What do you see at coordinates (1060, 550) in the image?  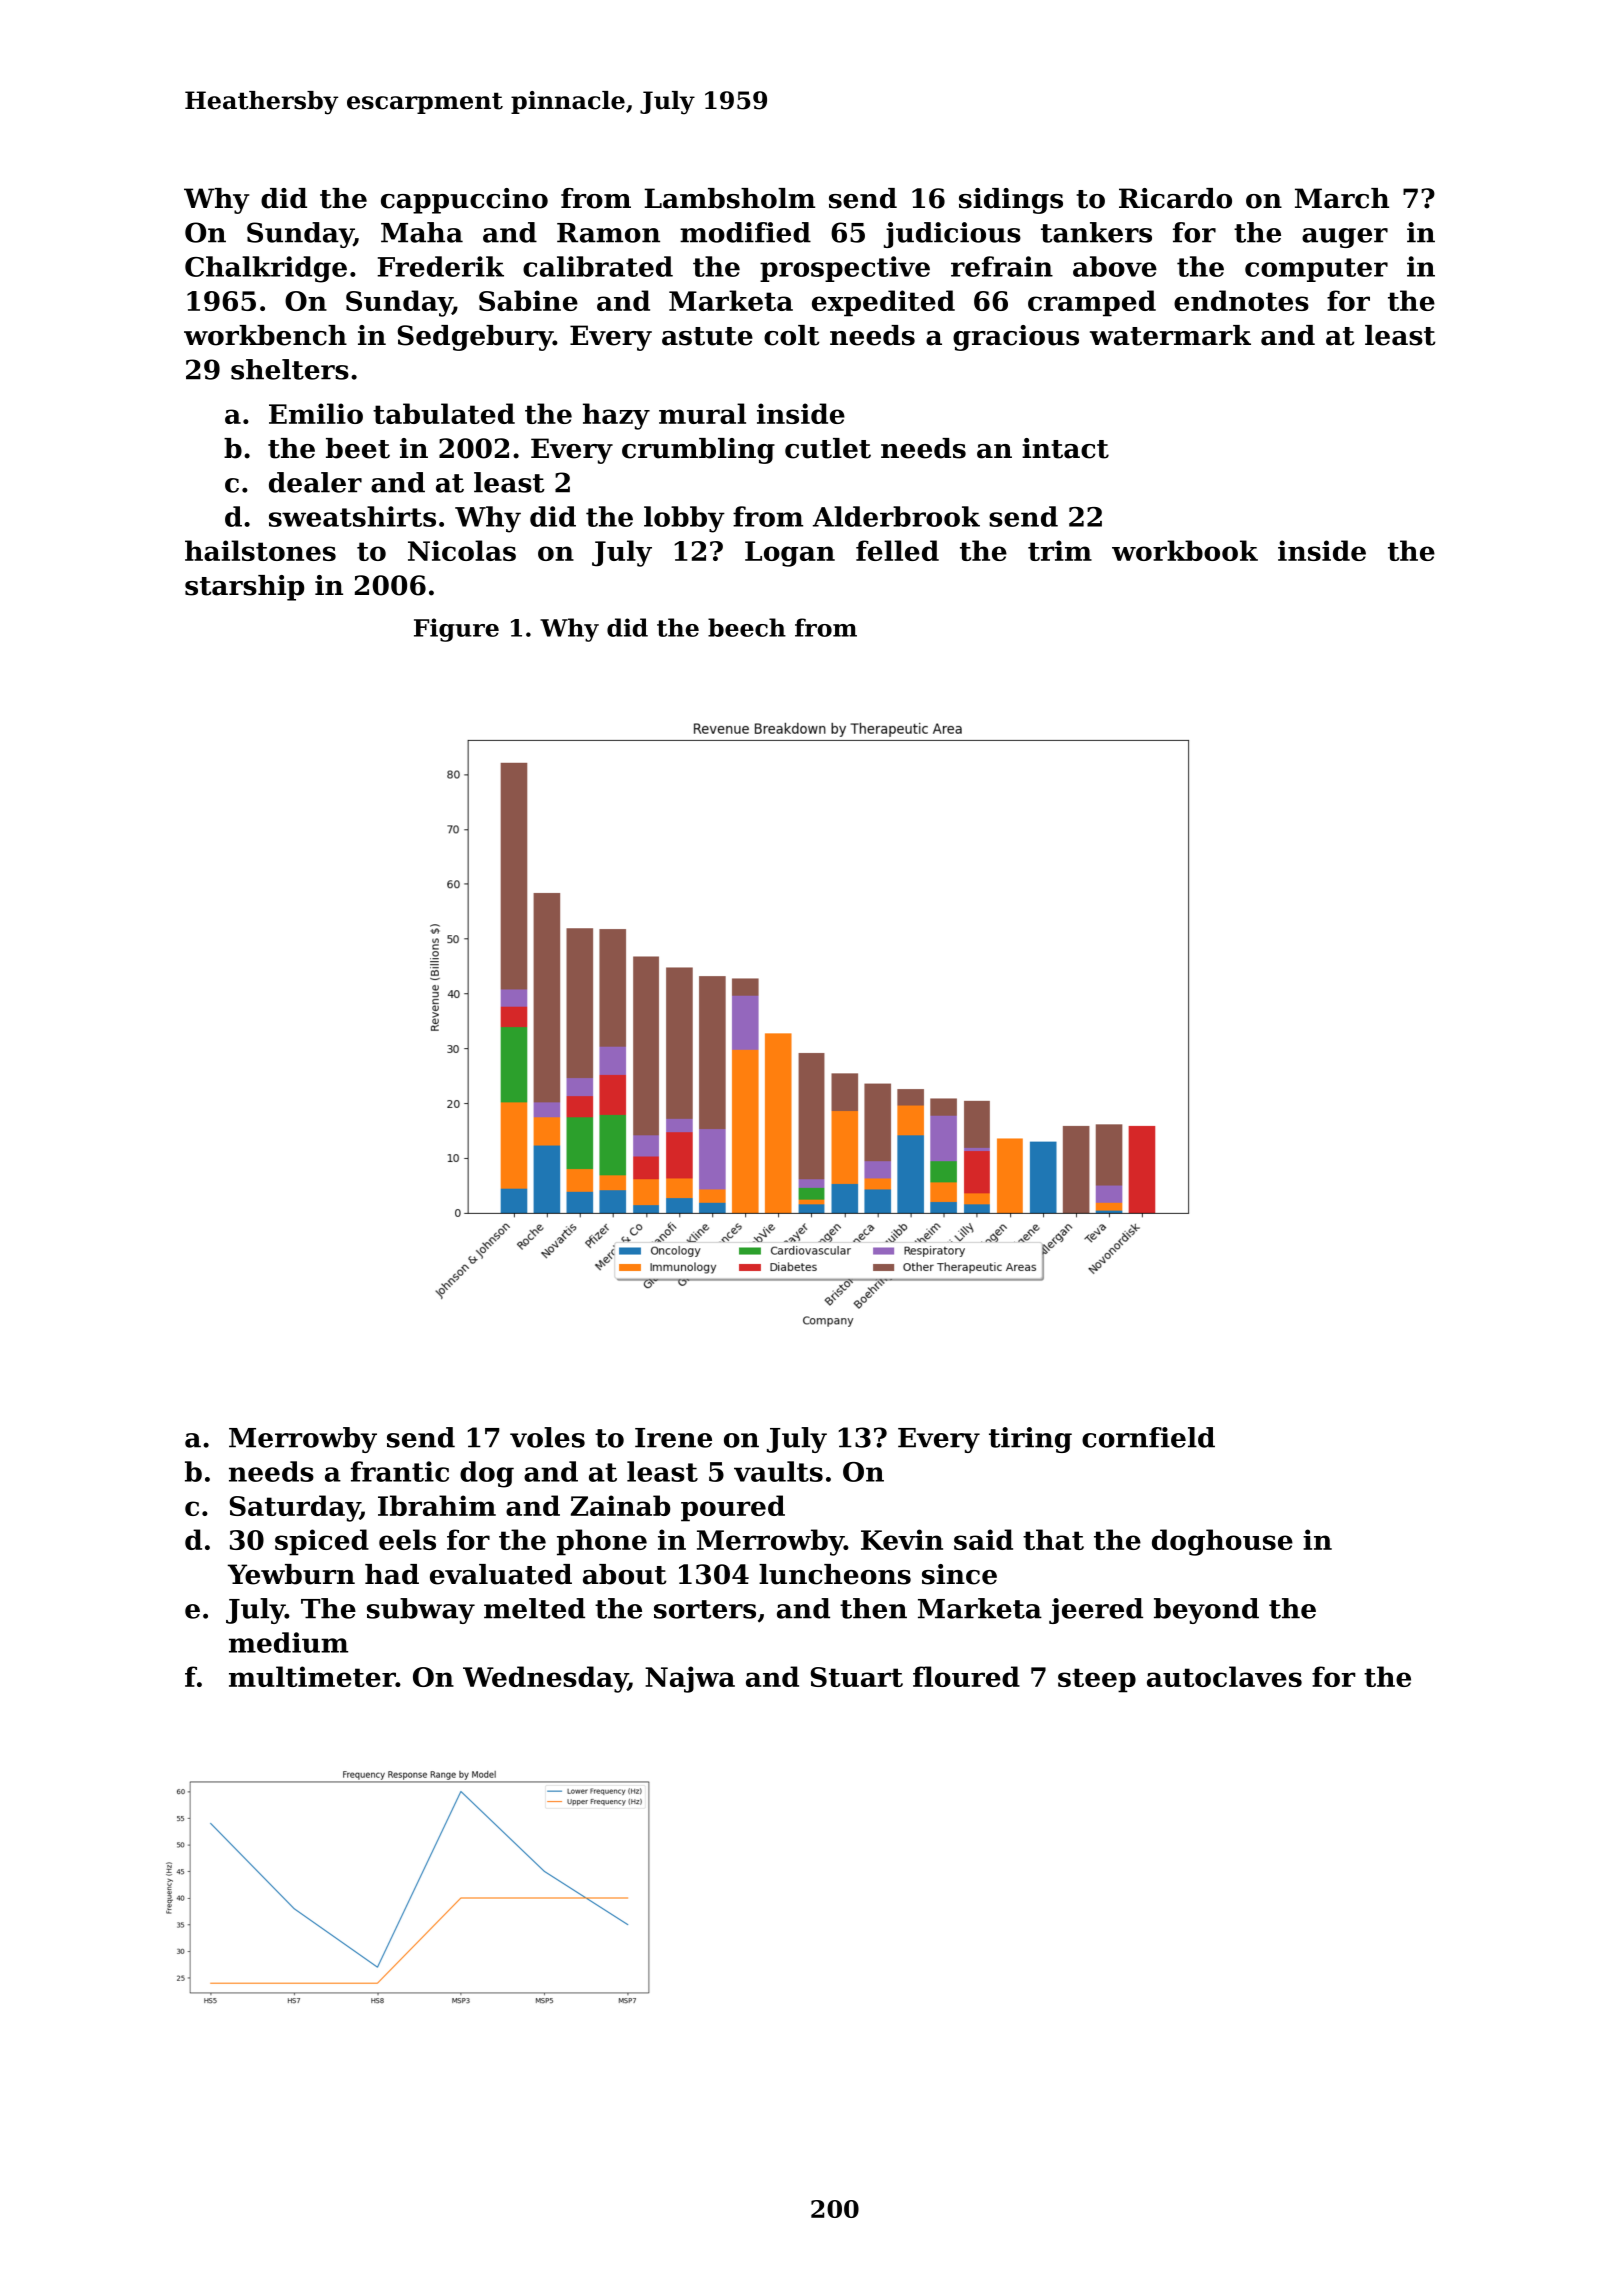 I see `trim` at bounding box center [1060, 550].
